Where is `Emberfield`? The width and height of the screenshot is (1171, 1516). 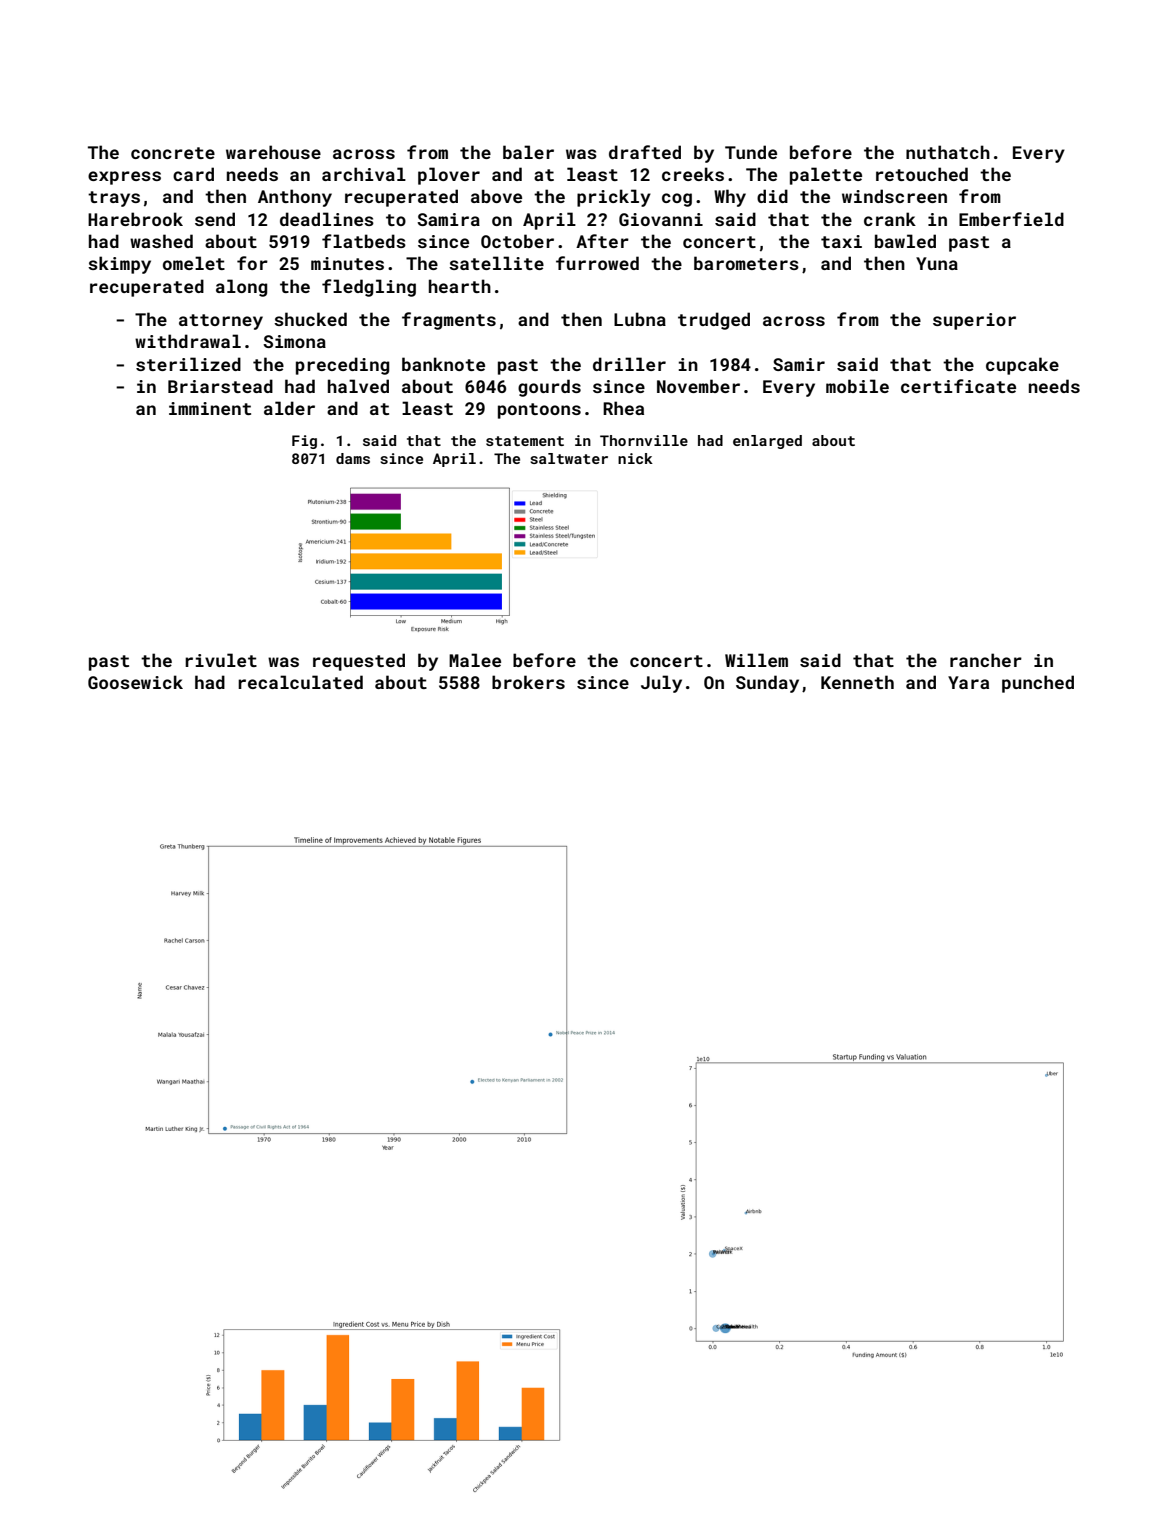 Emberfield is located at coordinates (1011, 219).
